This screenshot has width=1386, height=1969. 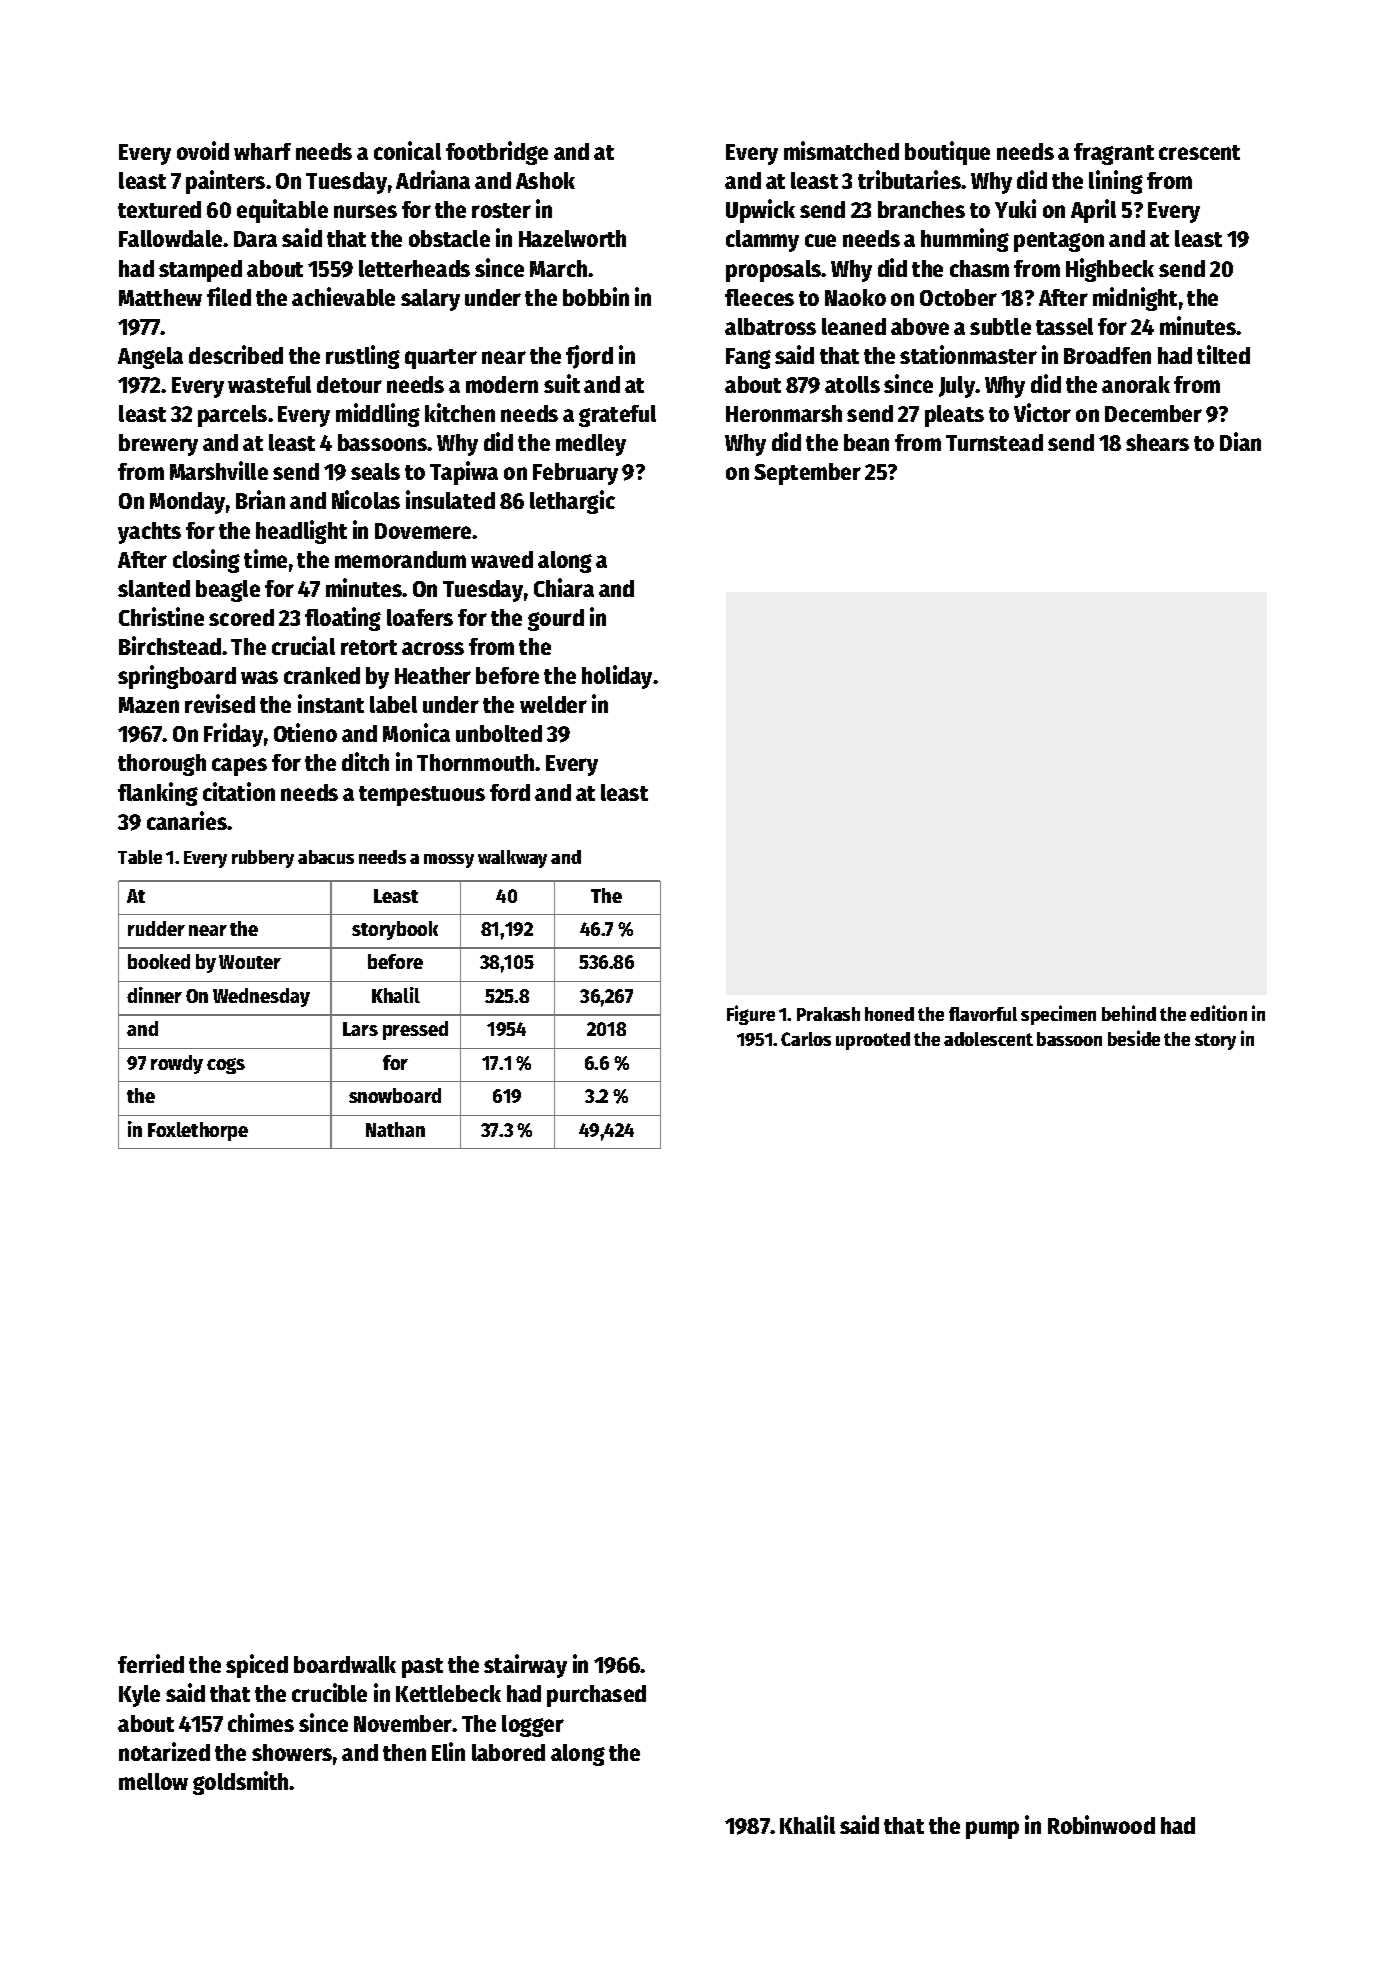 What do you see at coordinates (422, 1668) in the screenshot?
I see `past` at bounding box center [422, 1668].
